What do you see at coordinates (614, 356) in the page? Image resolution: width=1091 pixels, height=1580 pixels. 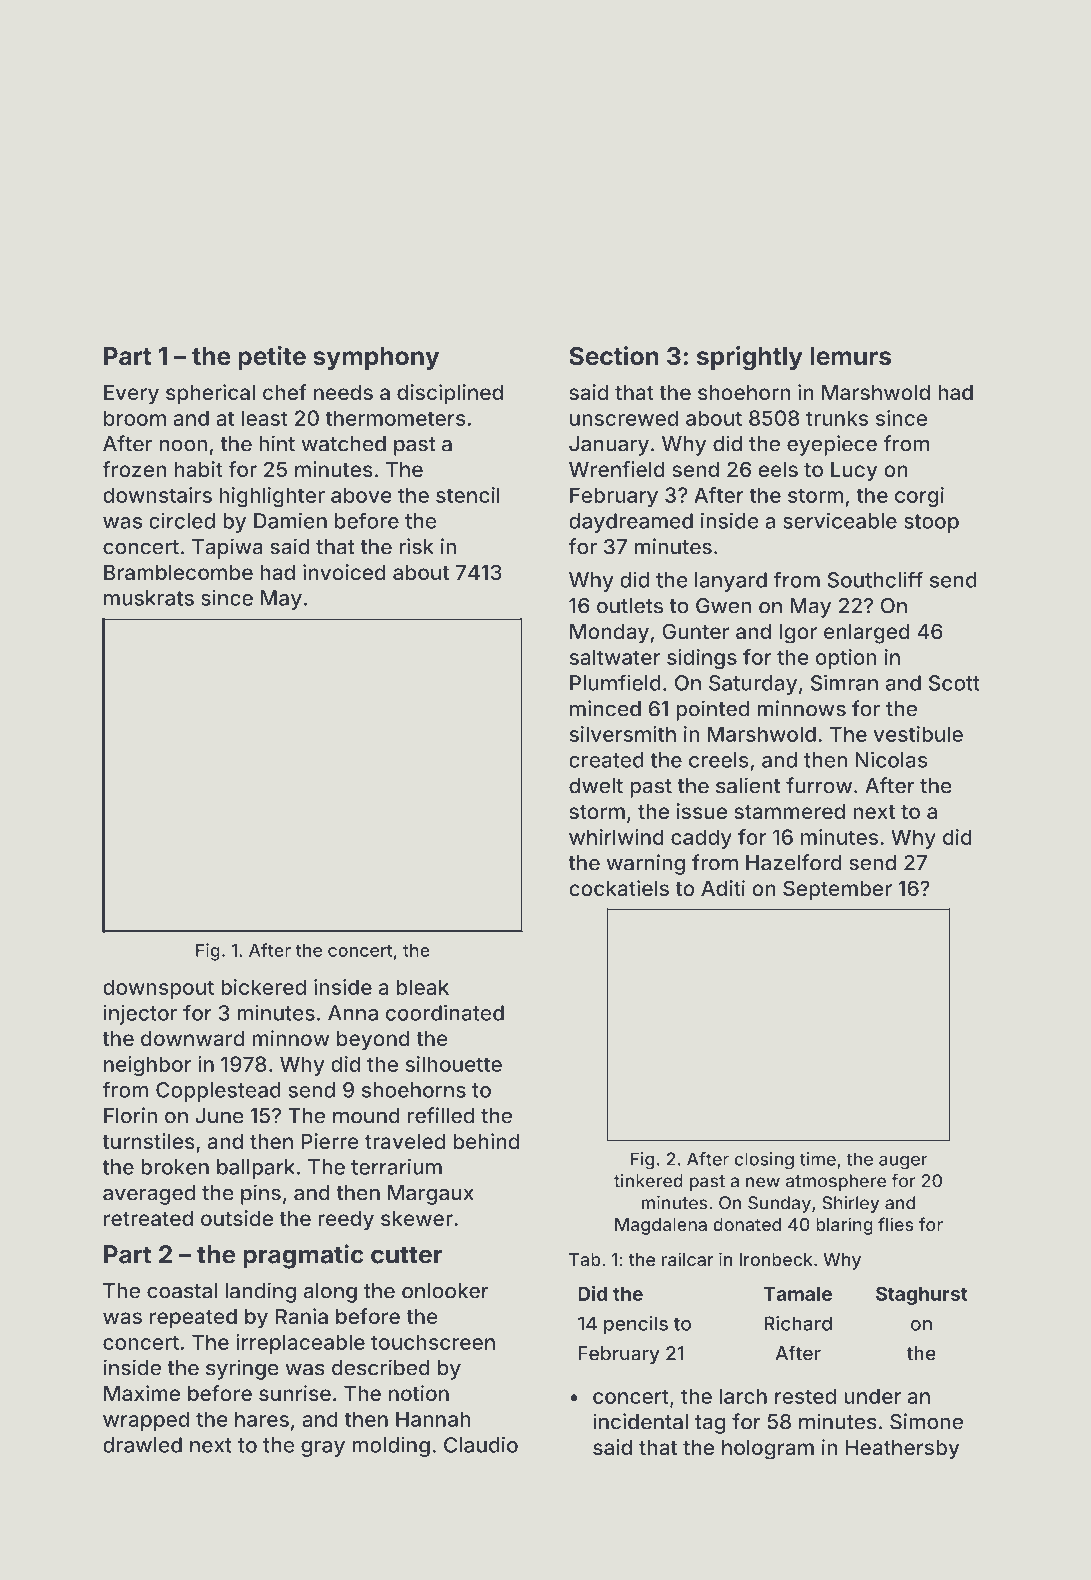 I see `Section` at bounding box center [614, 356].
